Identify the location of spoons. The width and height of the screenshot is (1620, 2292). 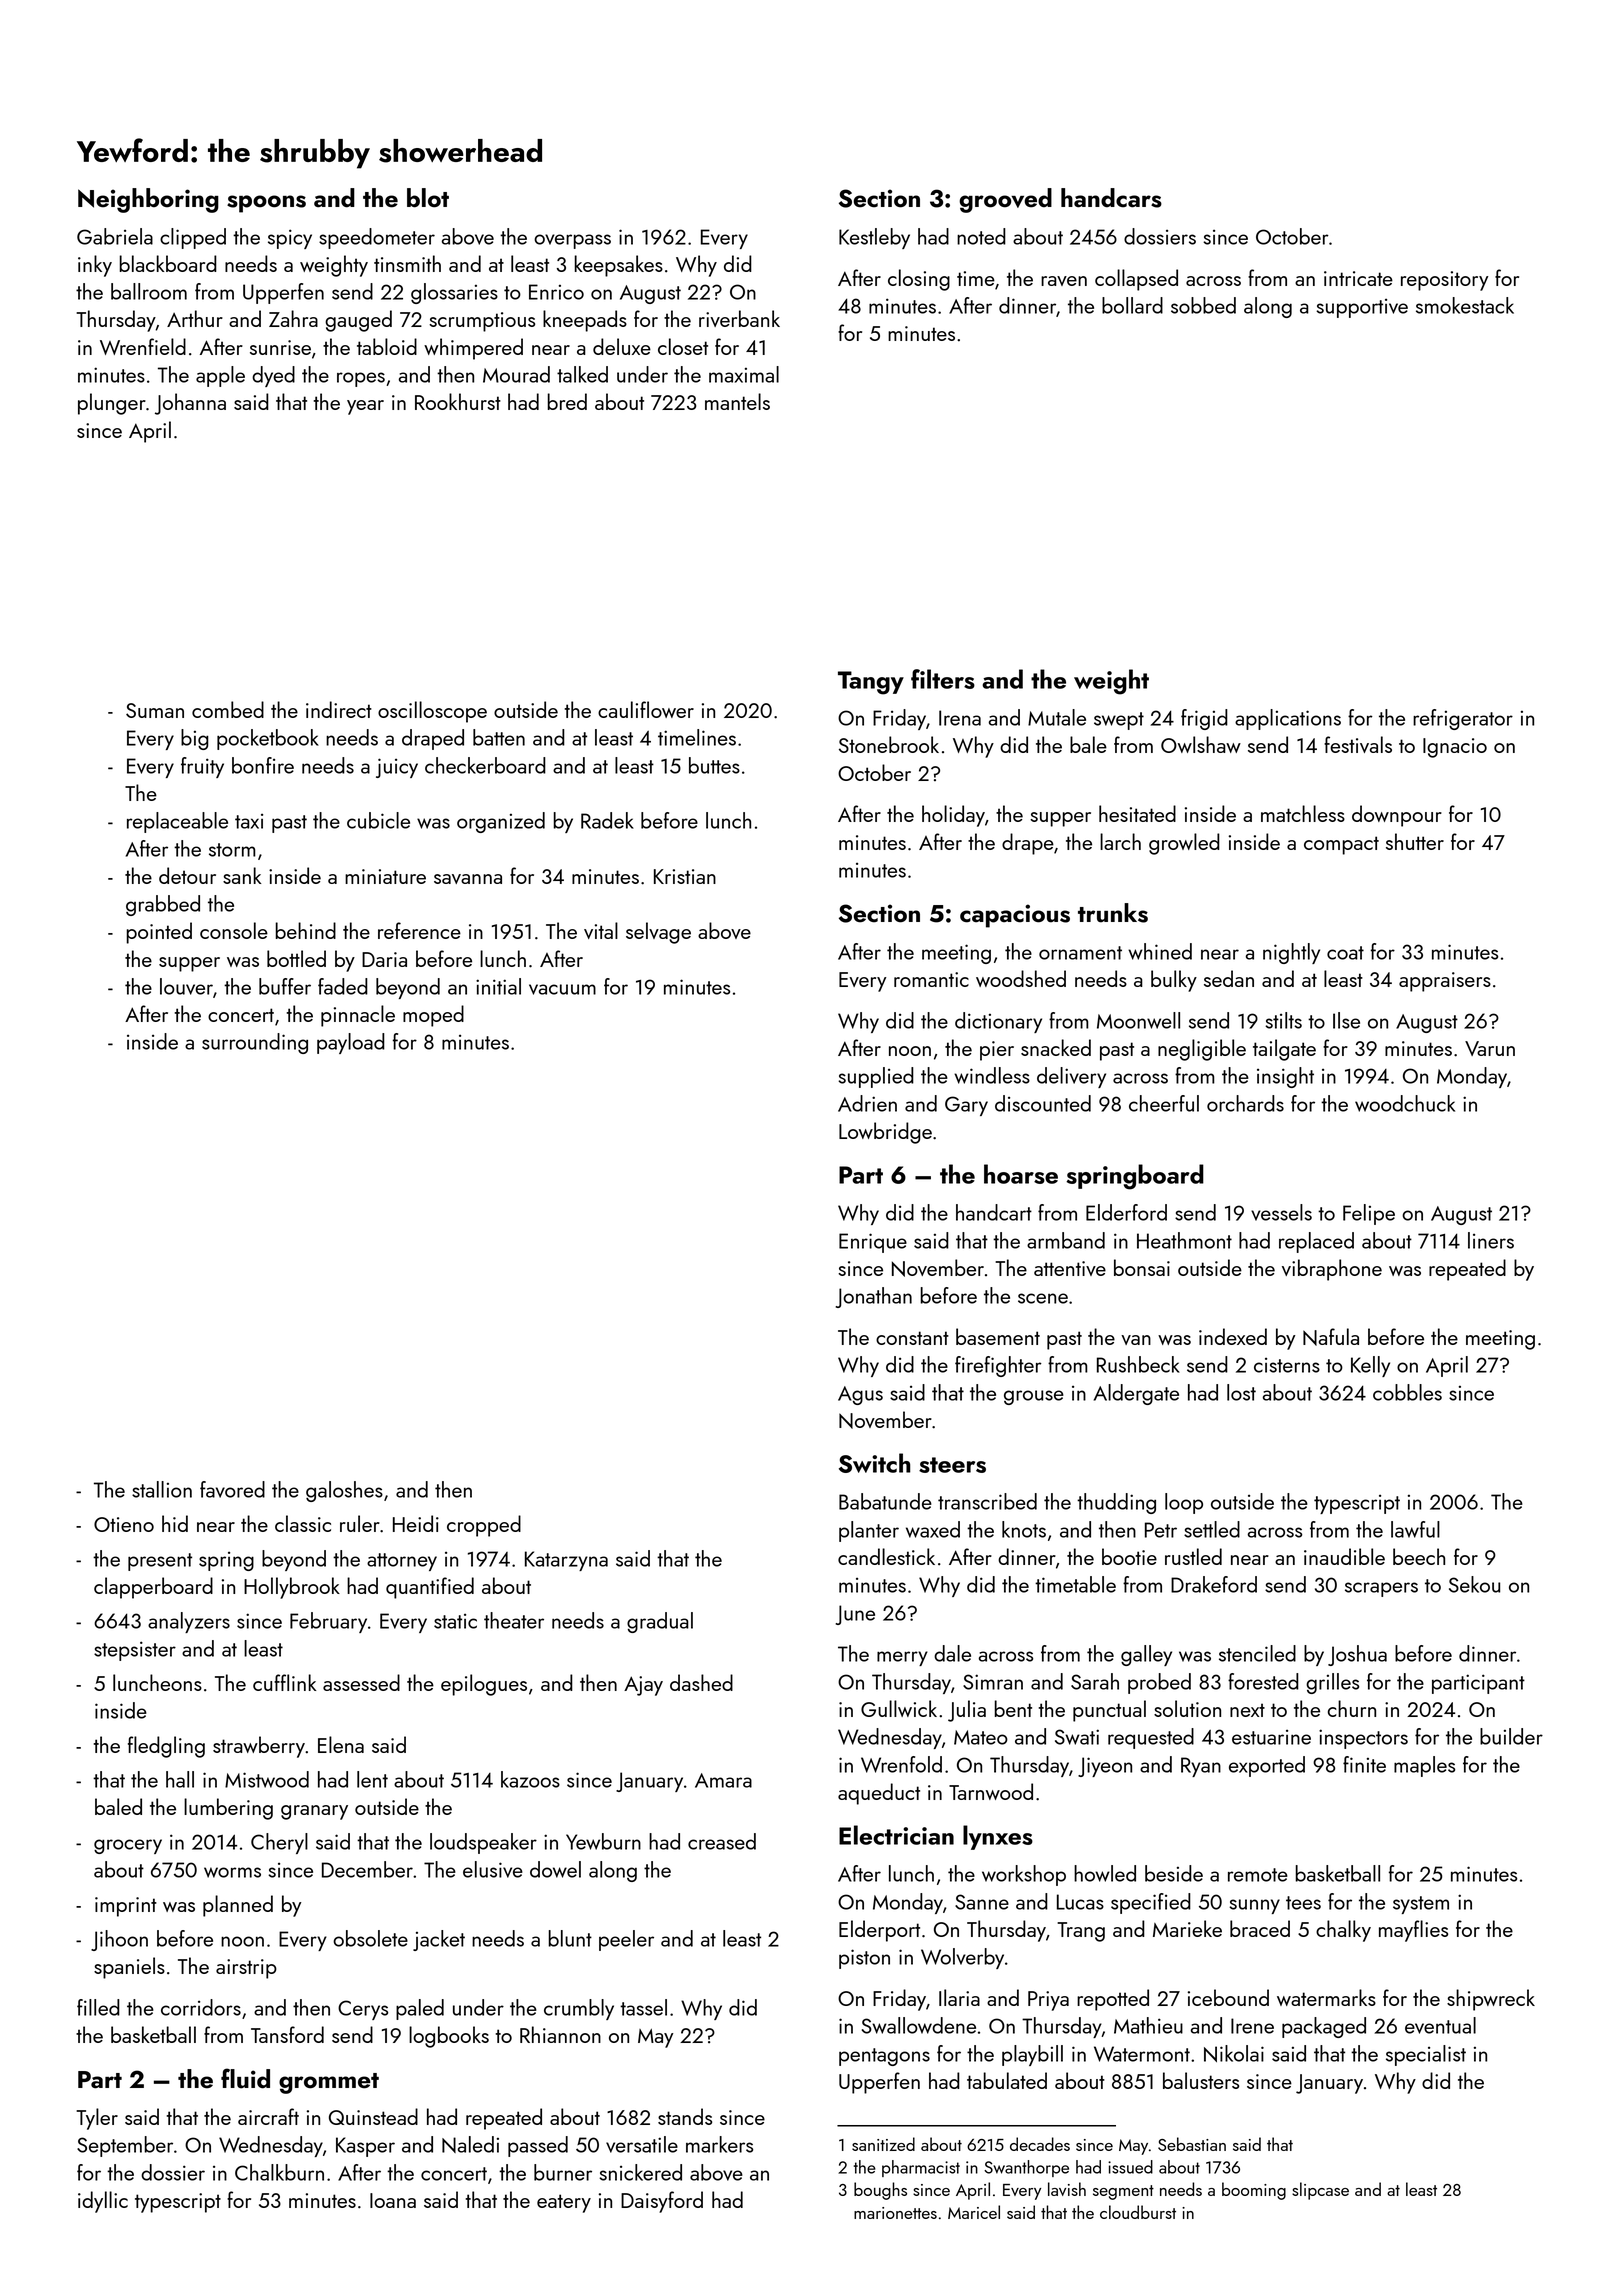
(266, 204).
